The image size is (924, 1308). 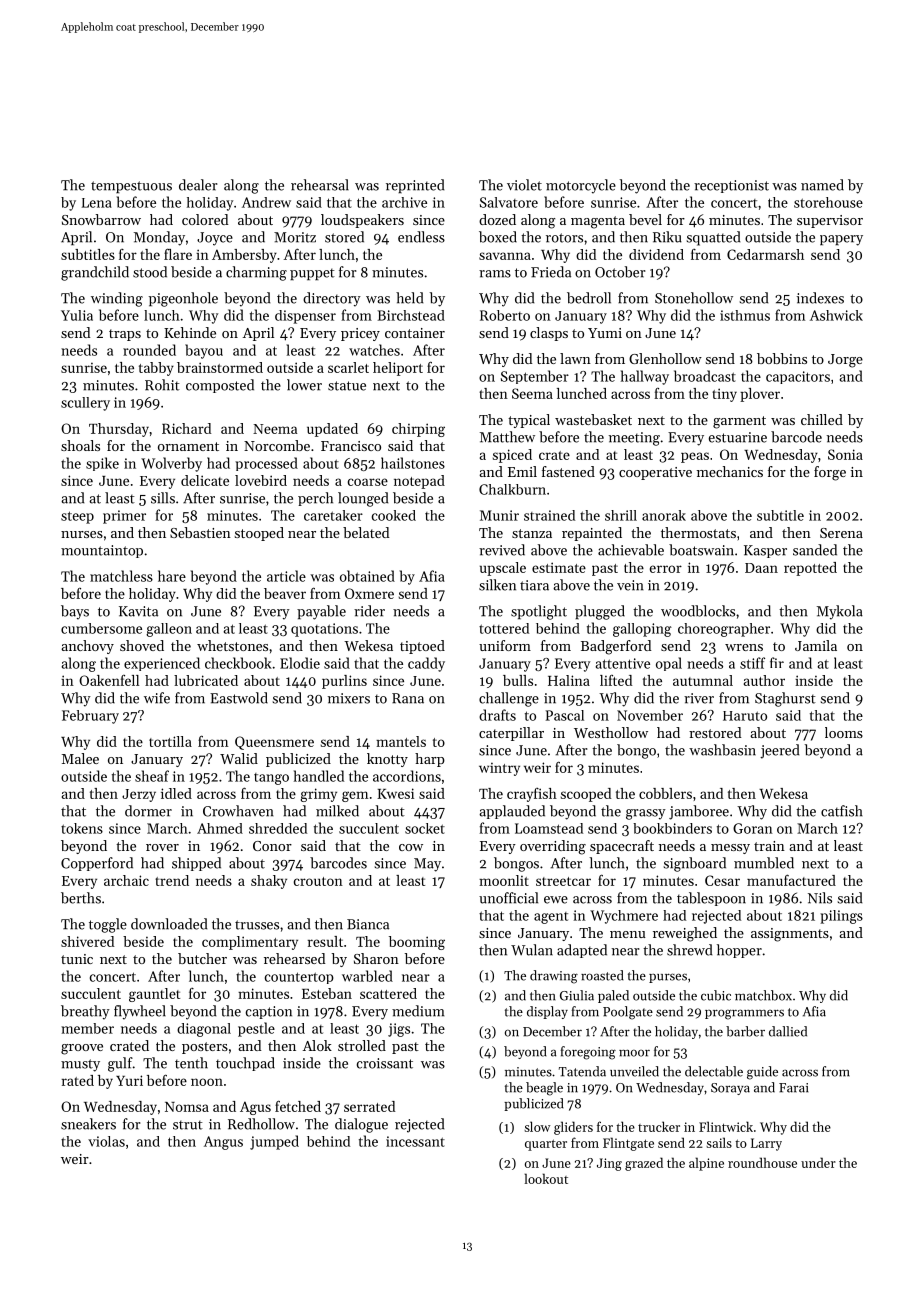 I want to click on Sharon, so click(x=376, y=958).
